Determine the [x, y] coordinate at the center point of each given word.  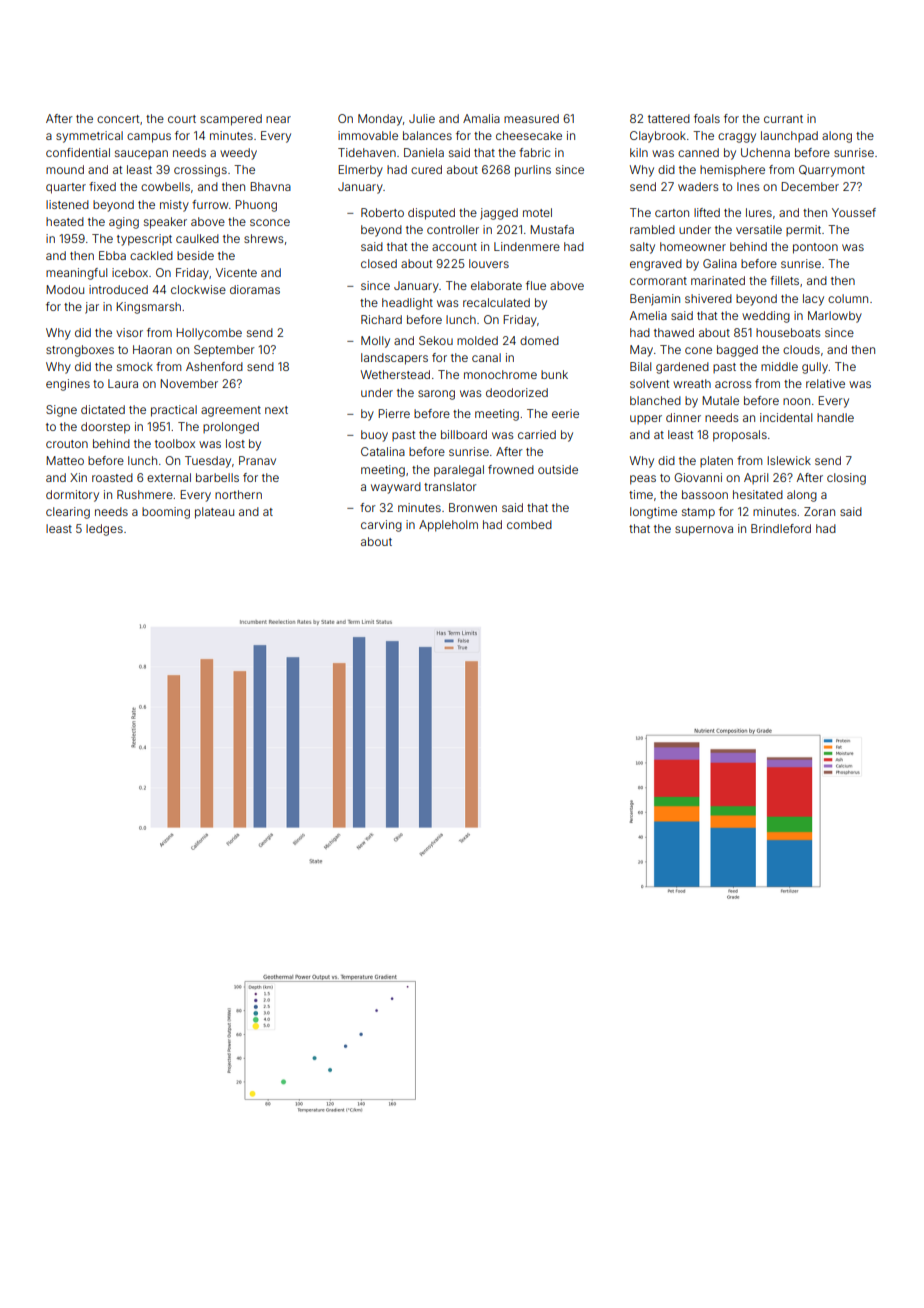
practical [174, 411]
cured [426, 169]
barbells [217, 477]
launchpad [789, 136]
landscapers [394, 359]
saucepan [141, 154]
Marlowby [835, 317]
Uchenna [765, 152]
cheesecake [529, 135]
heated [65, 221]
